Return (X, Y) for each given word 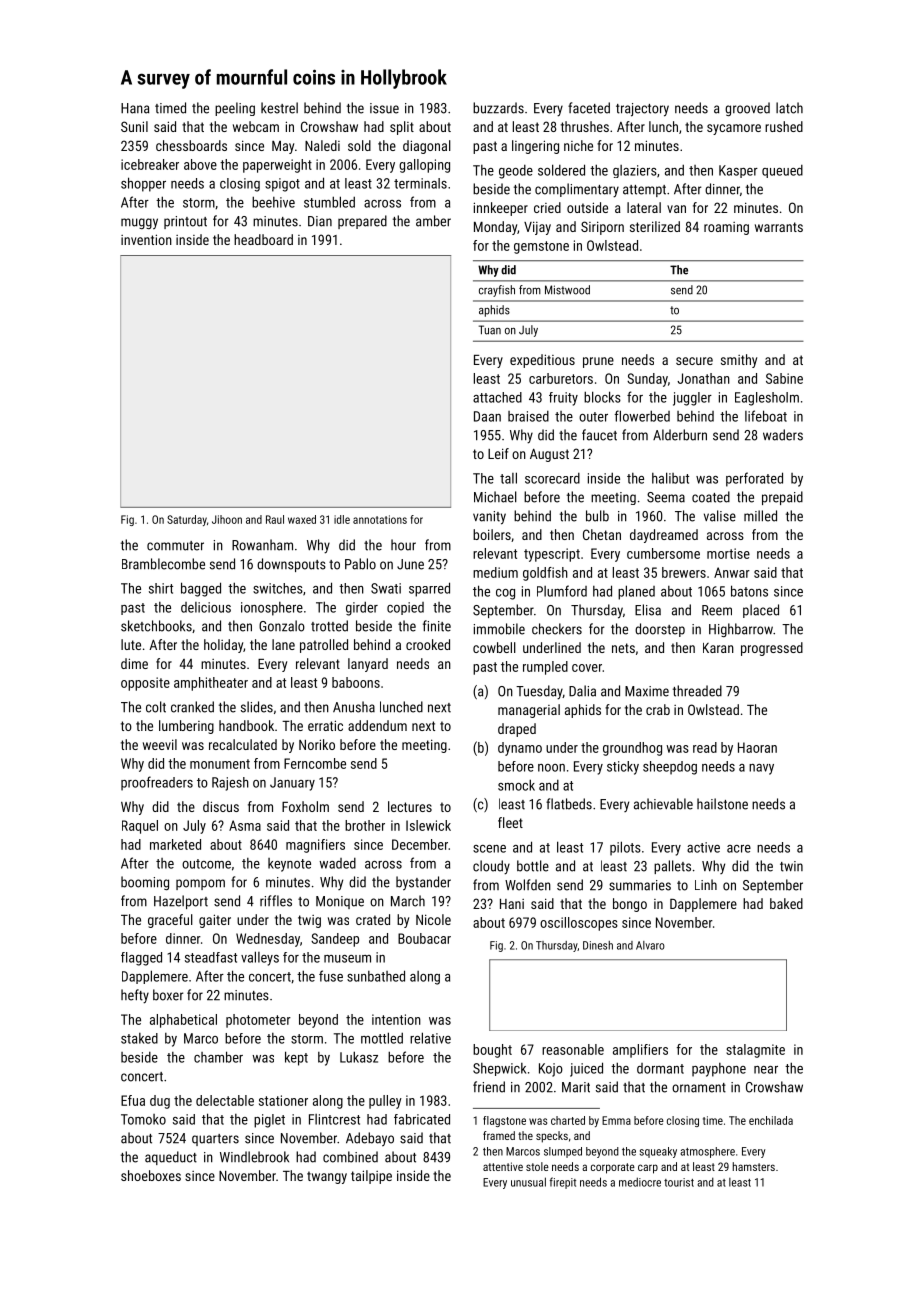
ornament (699, 1088)
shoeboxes (151, 1175)
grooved (747, 109)
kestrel (279, 108)
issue (384, 108)
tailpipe (371, 1177)
